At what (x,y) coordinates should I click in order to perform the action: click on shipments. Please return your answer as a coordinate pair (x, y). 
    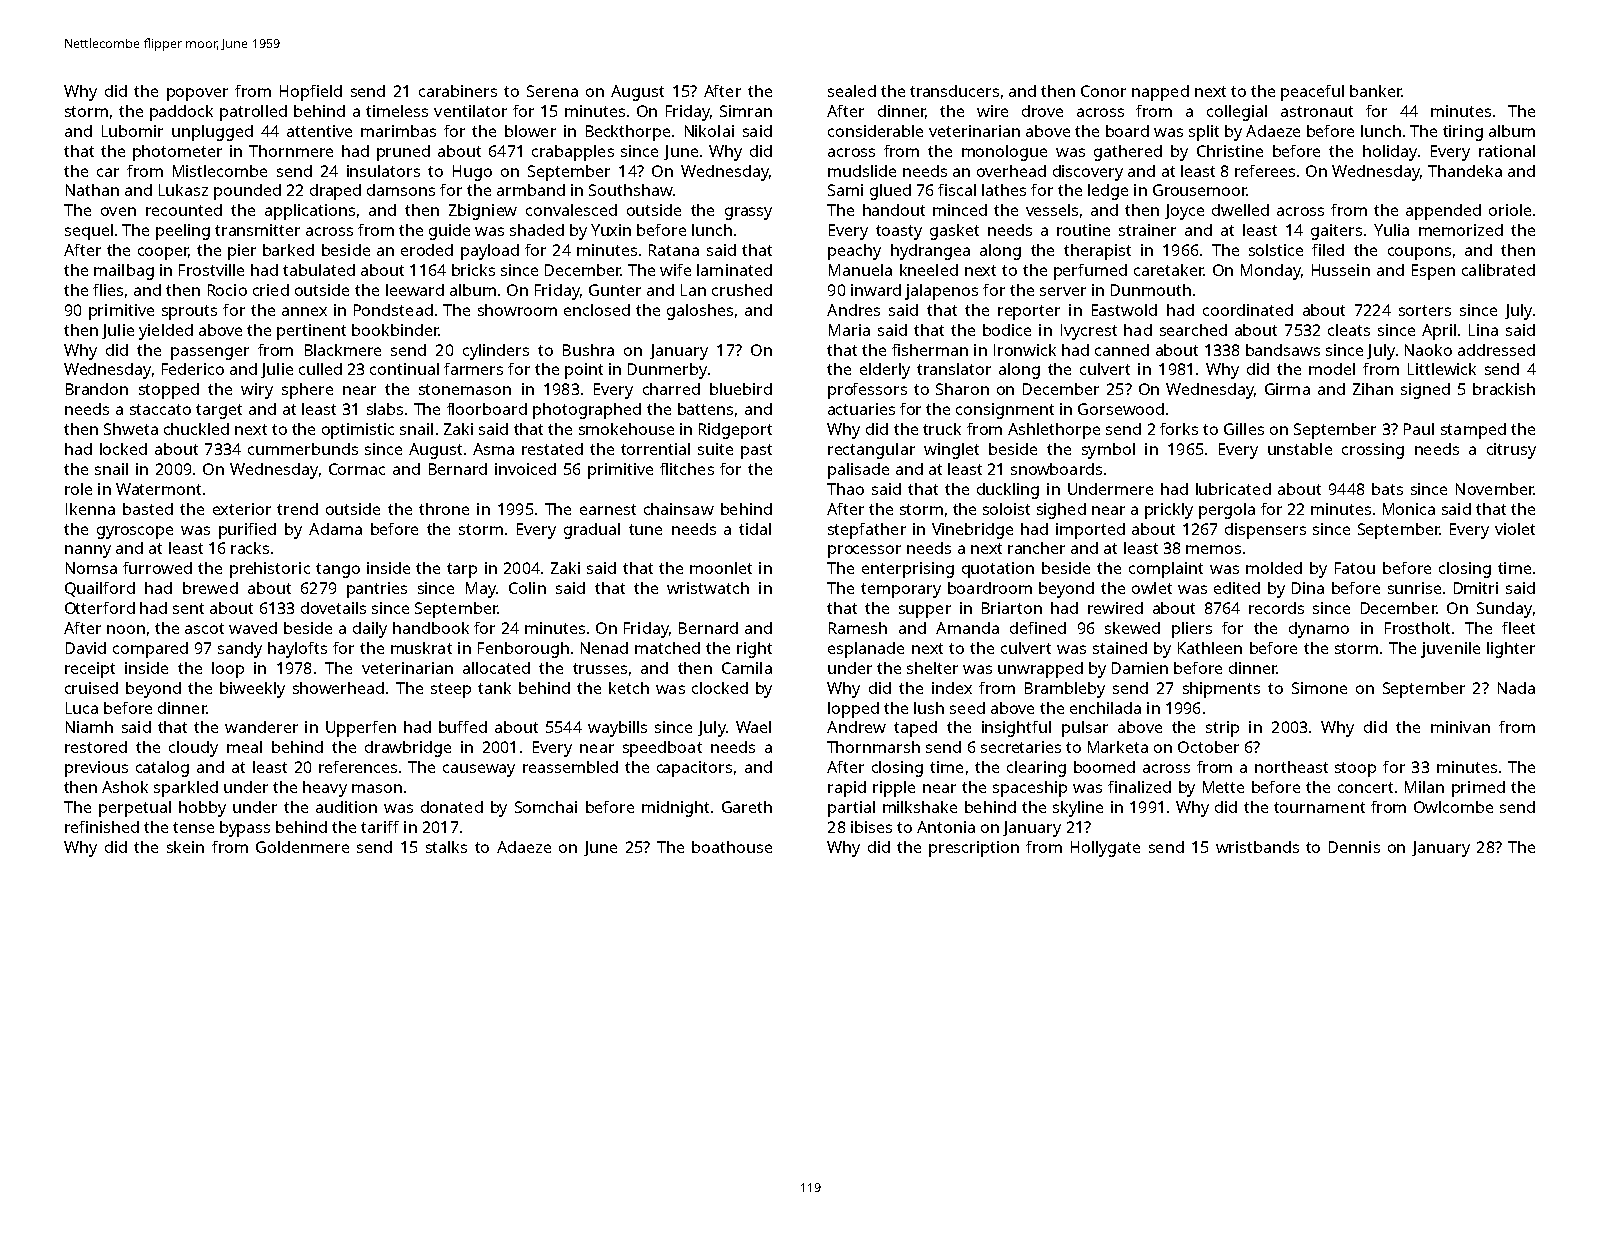
    Looking at the image, I should click on (1221, 690).
